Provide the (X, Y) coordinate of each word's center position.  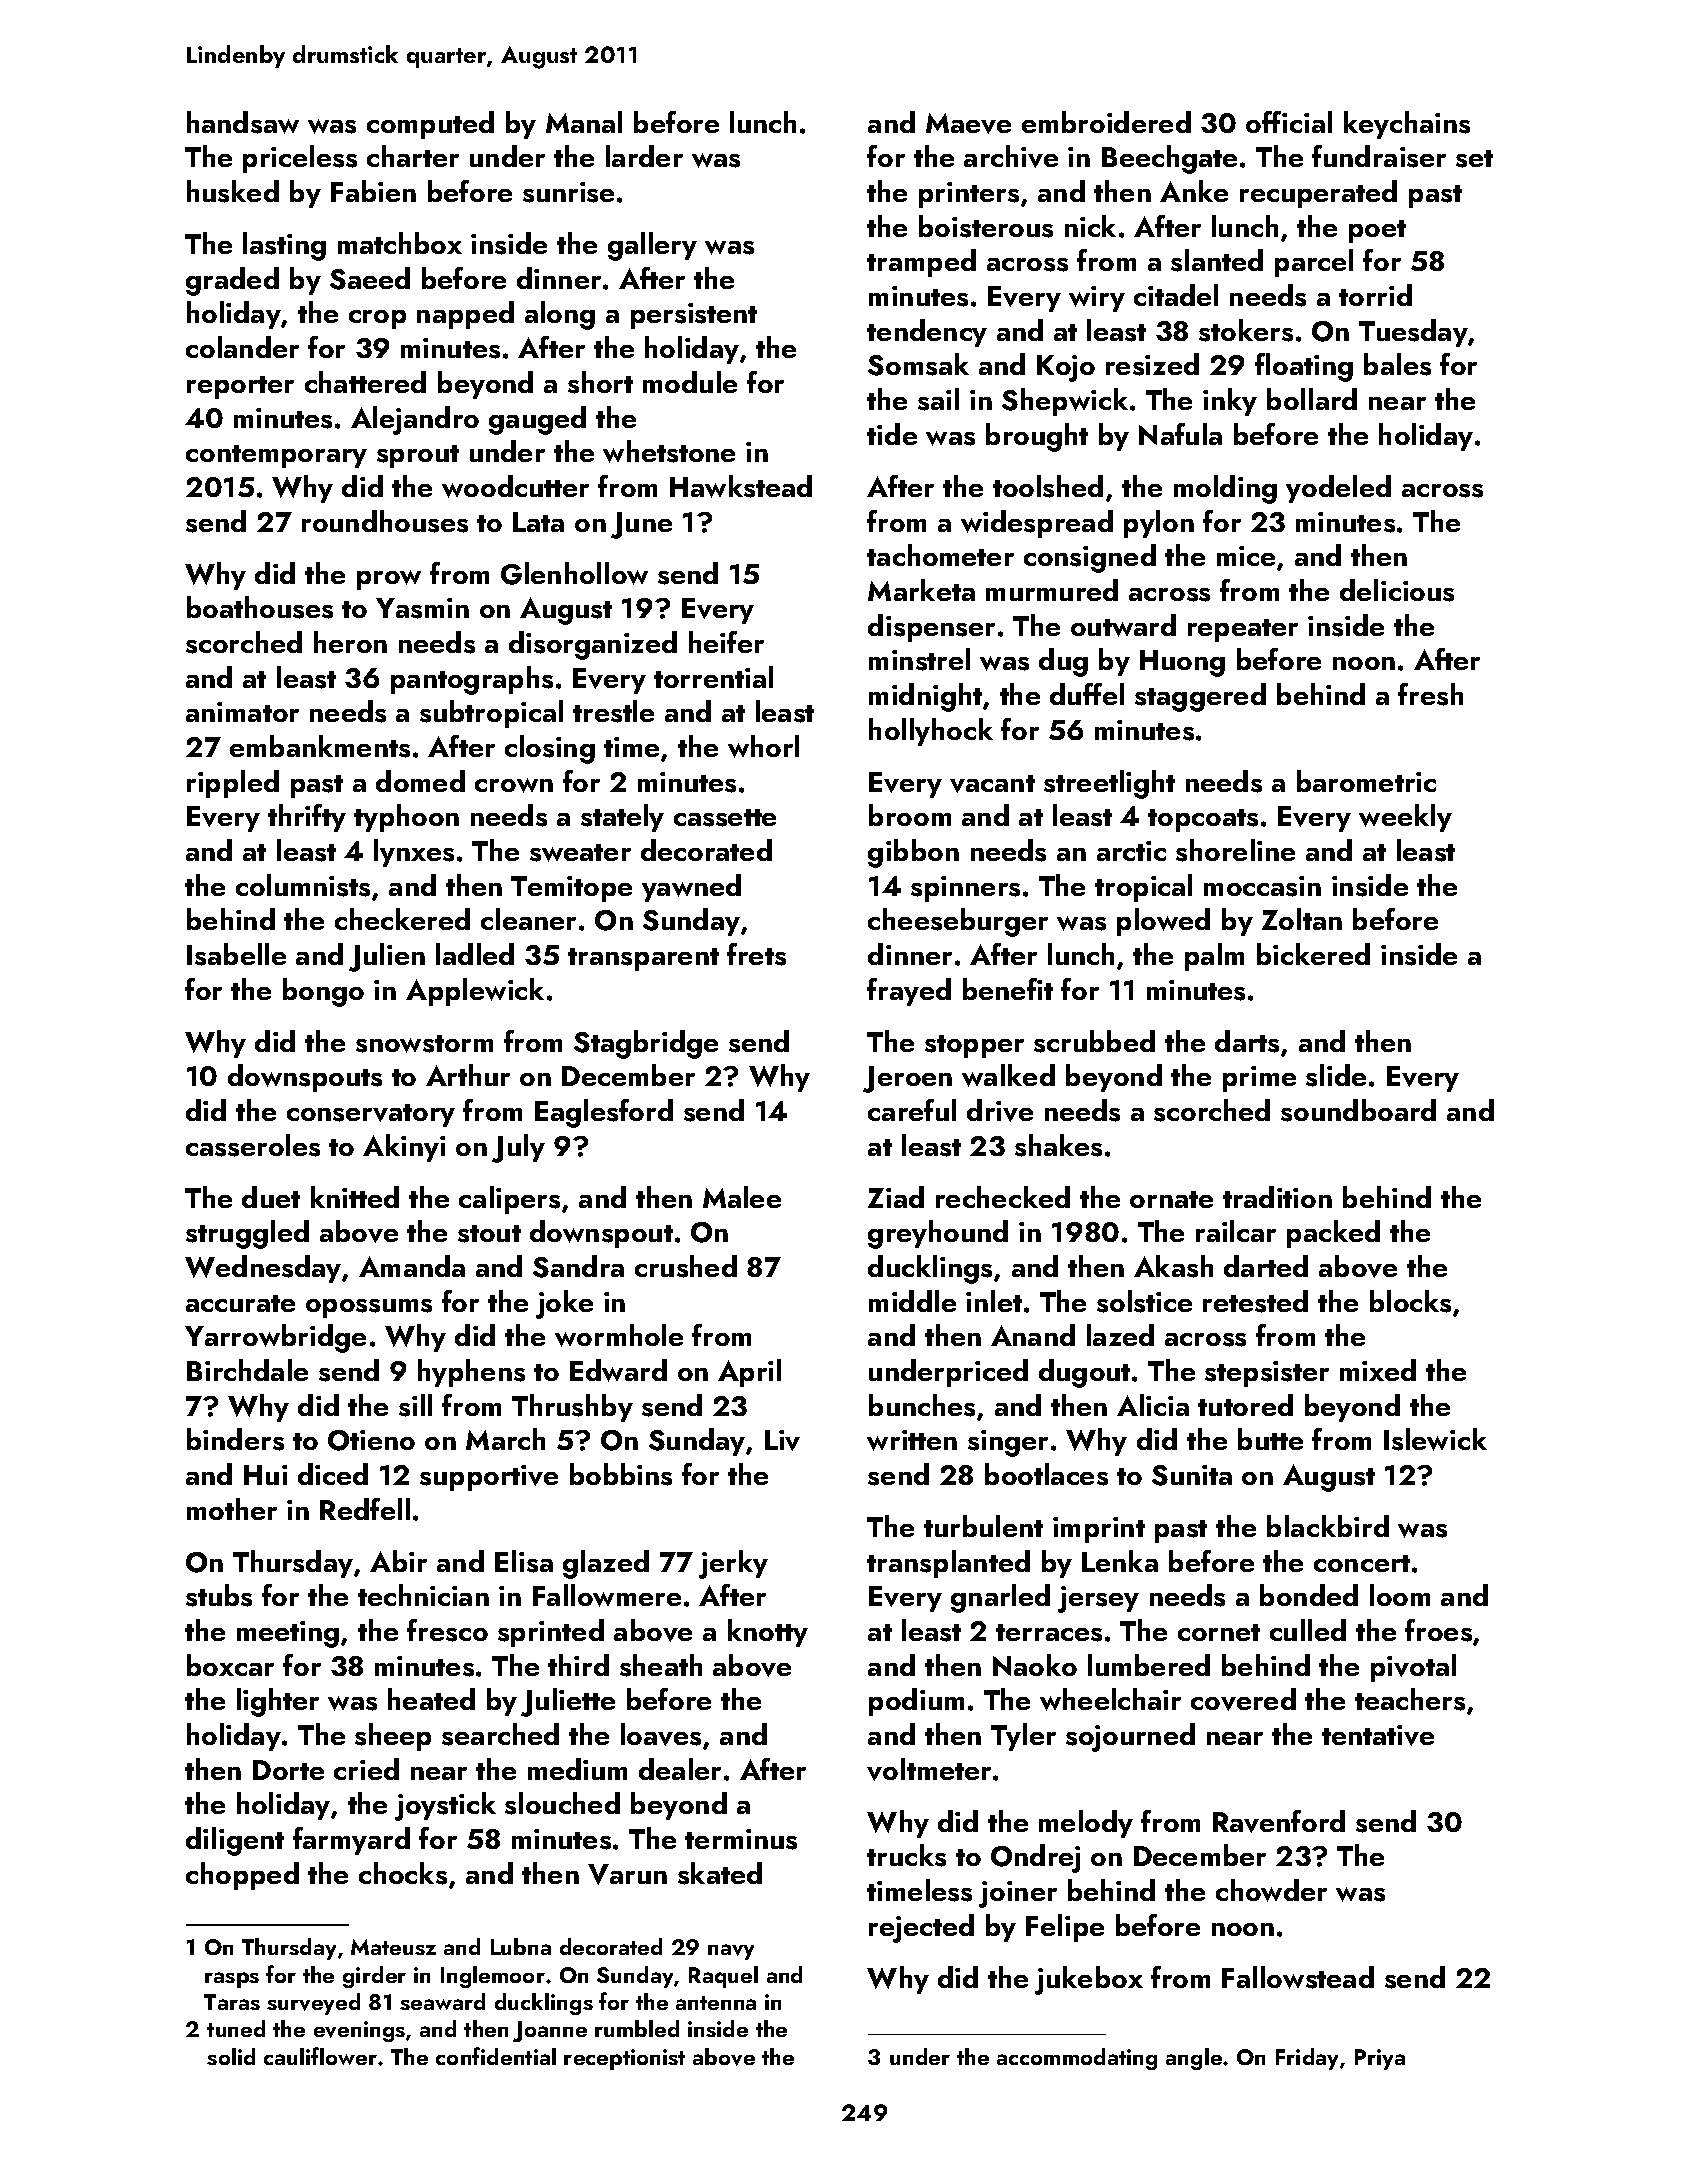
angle (1194, 2059)
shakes (1058, 1145)
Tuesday (1413, 333)
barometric (1366, 781)
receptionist (624, 2059)
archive (1011, 156)
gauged (537, 420)
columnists (303, 885)
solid (231, 2056)
